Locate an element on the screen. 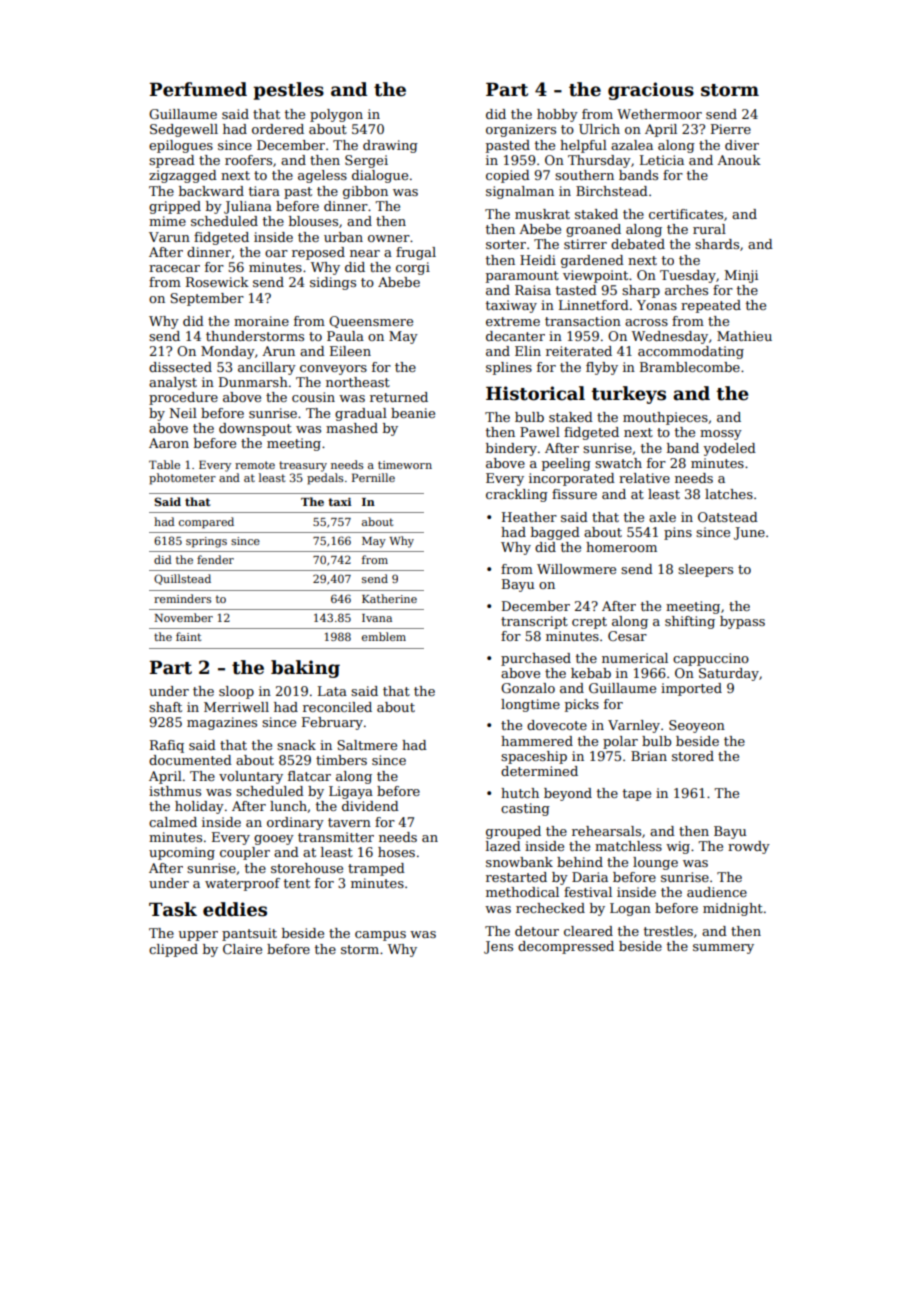 This screenshot has height=1311, width=924. Dunmarsh is located at coordinates (253, 382).
